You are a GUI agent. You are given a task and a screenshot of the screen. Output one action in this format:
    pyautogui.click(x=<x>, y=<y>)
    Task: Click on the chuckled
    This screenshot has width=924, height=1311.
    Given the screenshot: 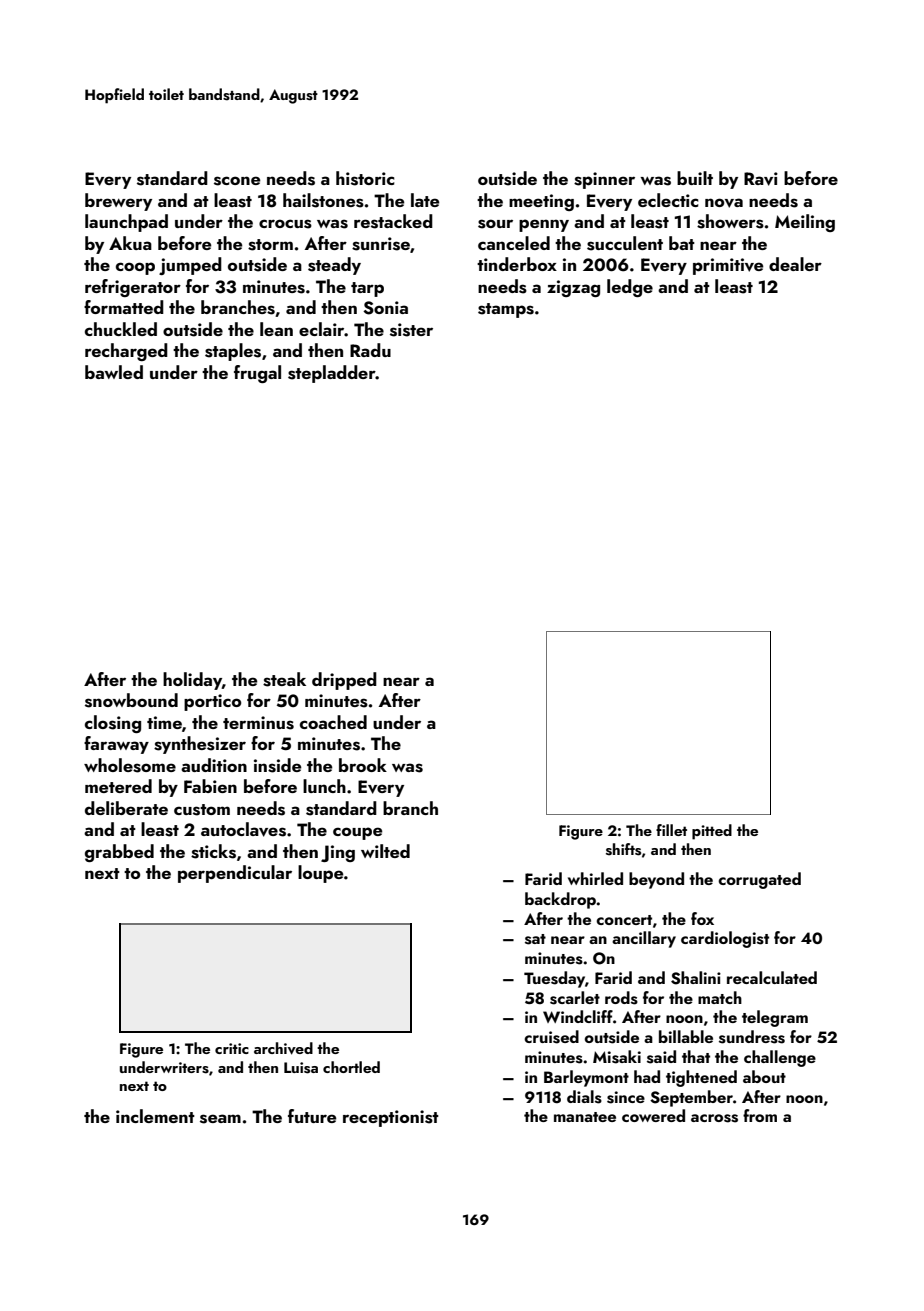 What is the action you would take?
    pyautogui.click(x=121, y=329)
